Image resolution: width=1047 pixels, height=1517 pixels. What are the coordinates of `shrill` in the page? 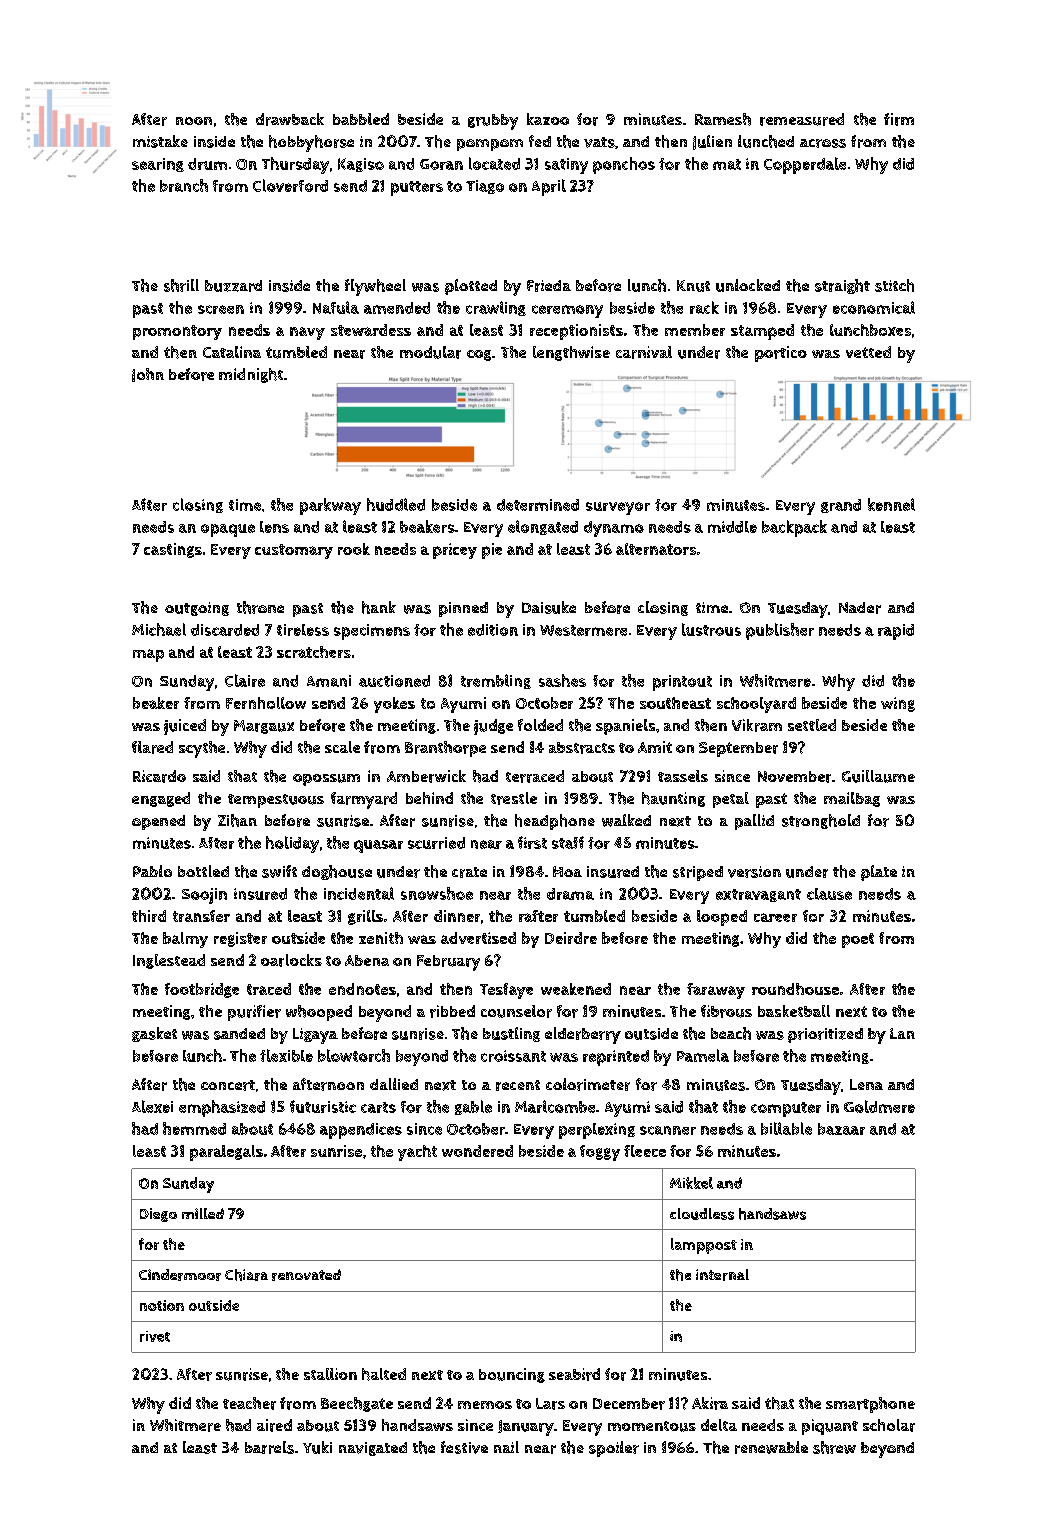 It's located at (181, 285).
